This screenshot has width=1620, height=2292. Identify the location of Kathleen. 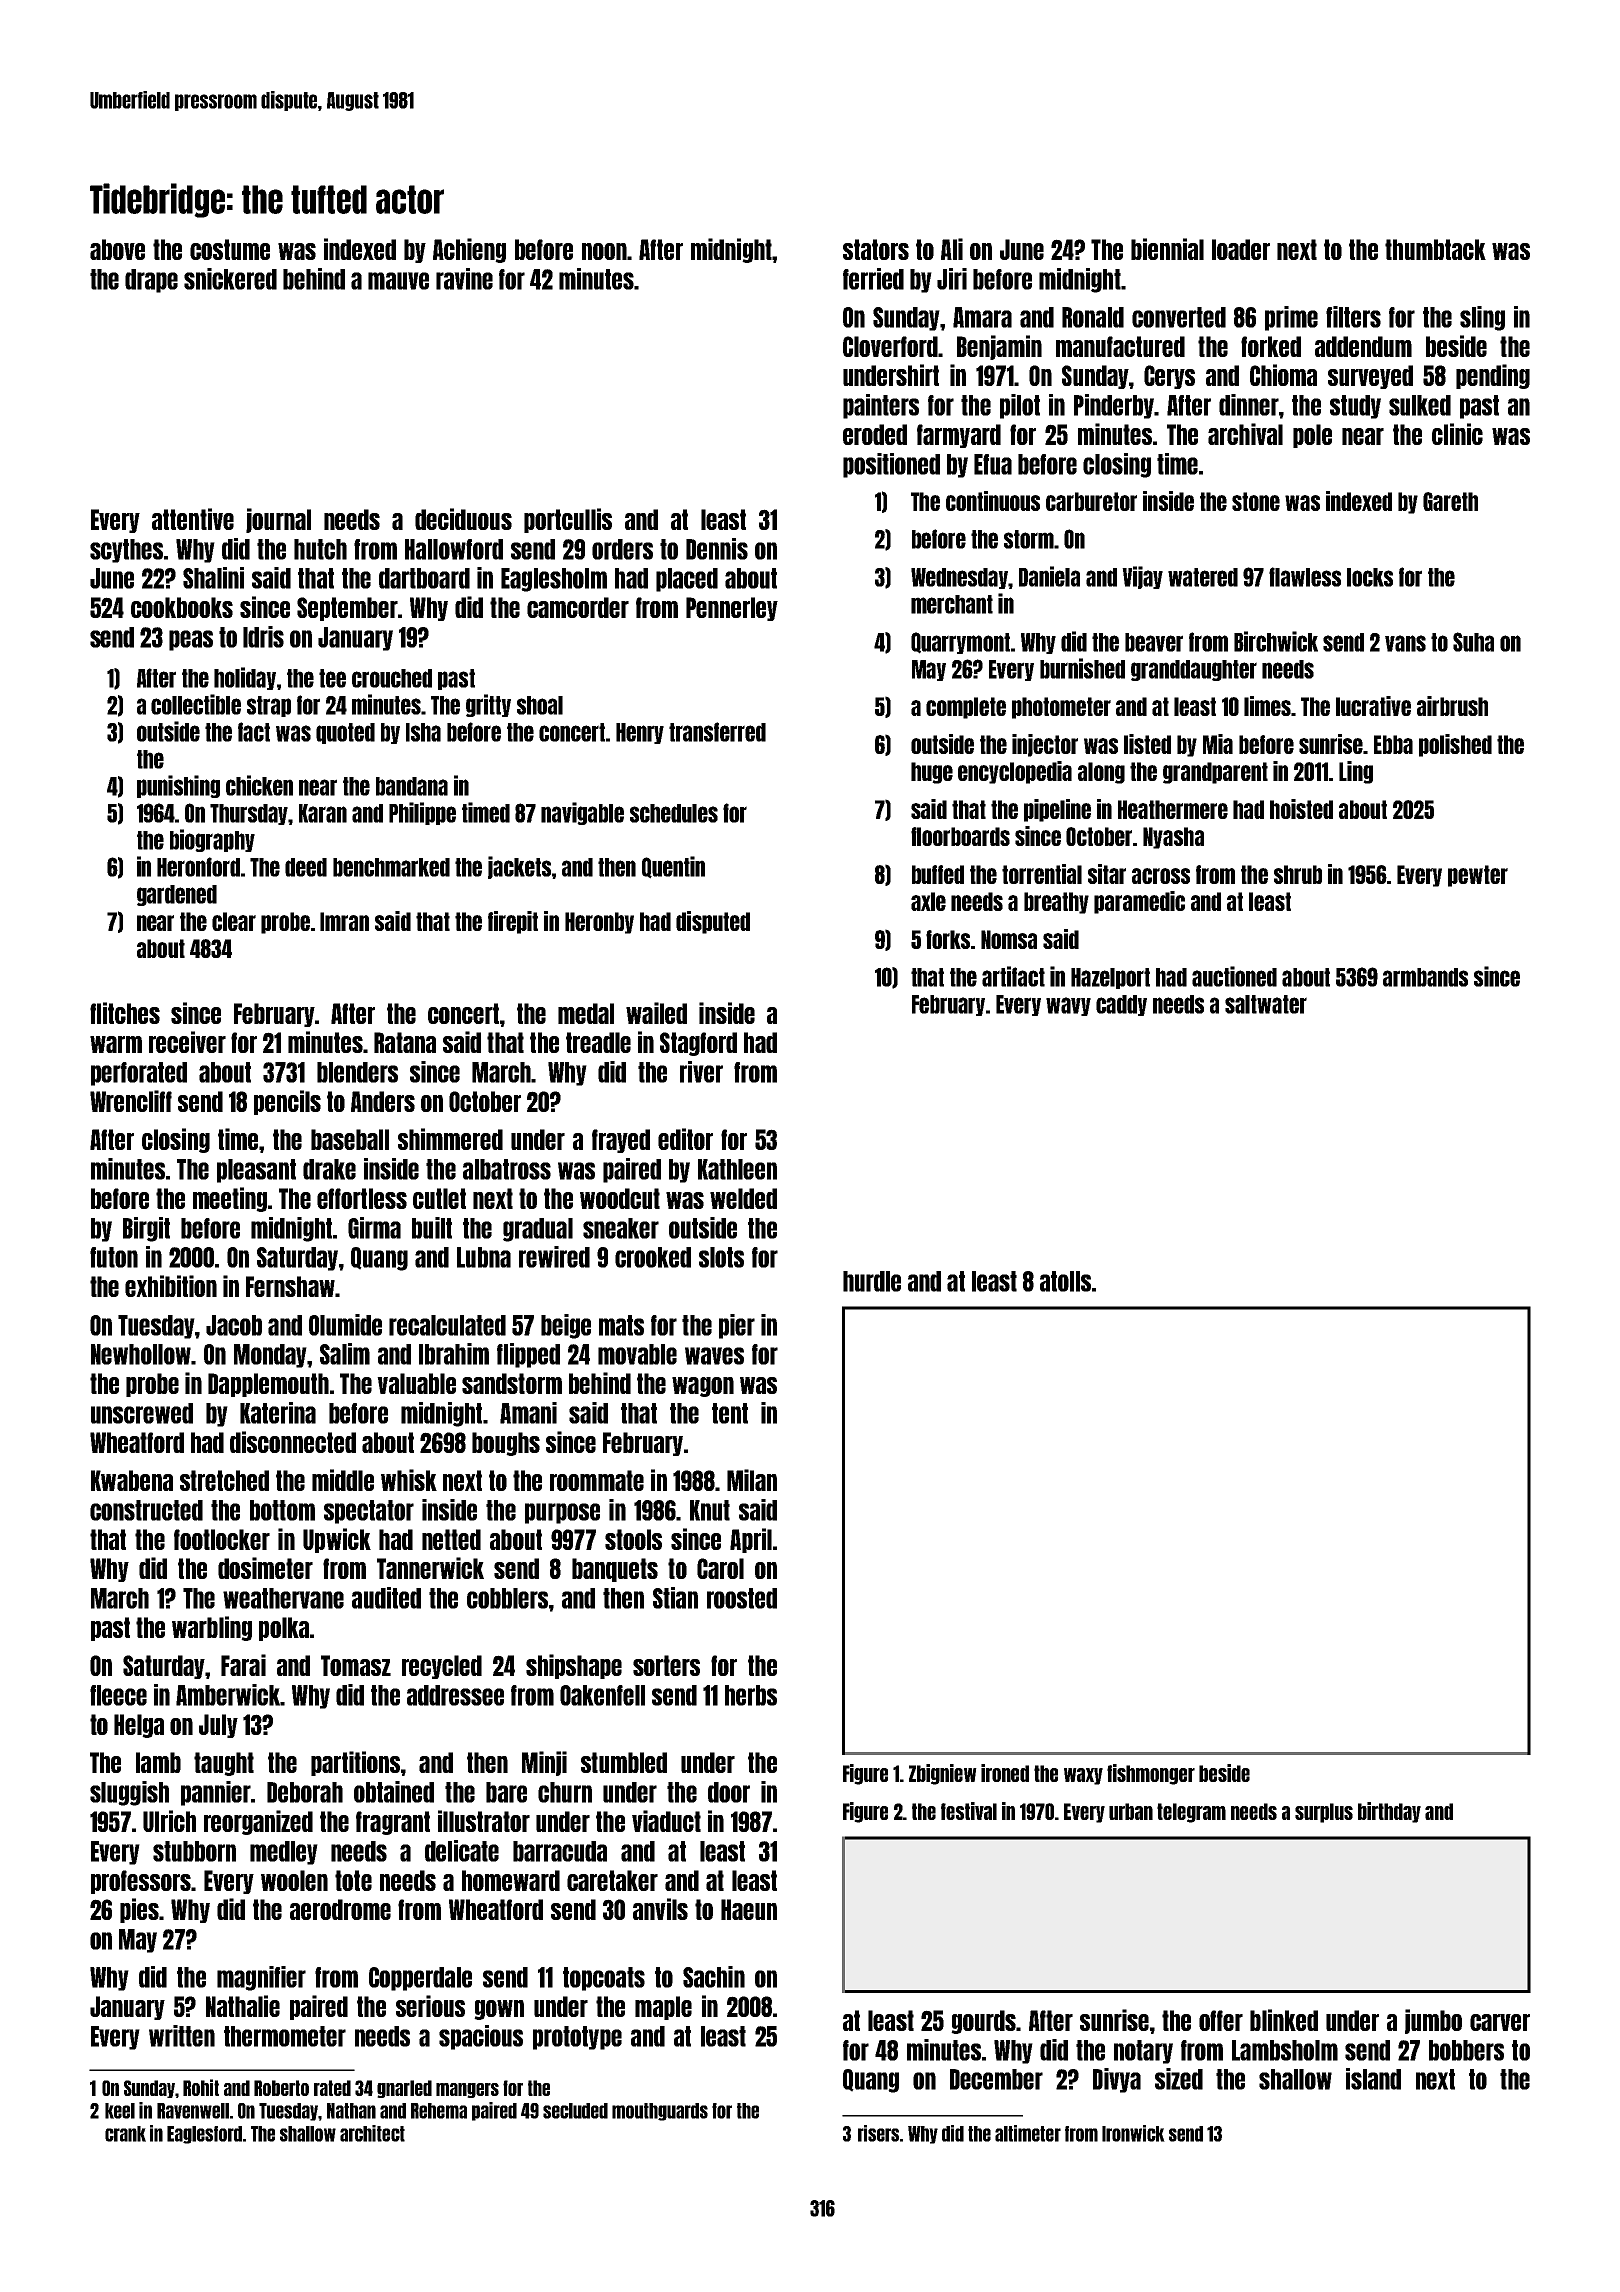
(737, 1169).
